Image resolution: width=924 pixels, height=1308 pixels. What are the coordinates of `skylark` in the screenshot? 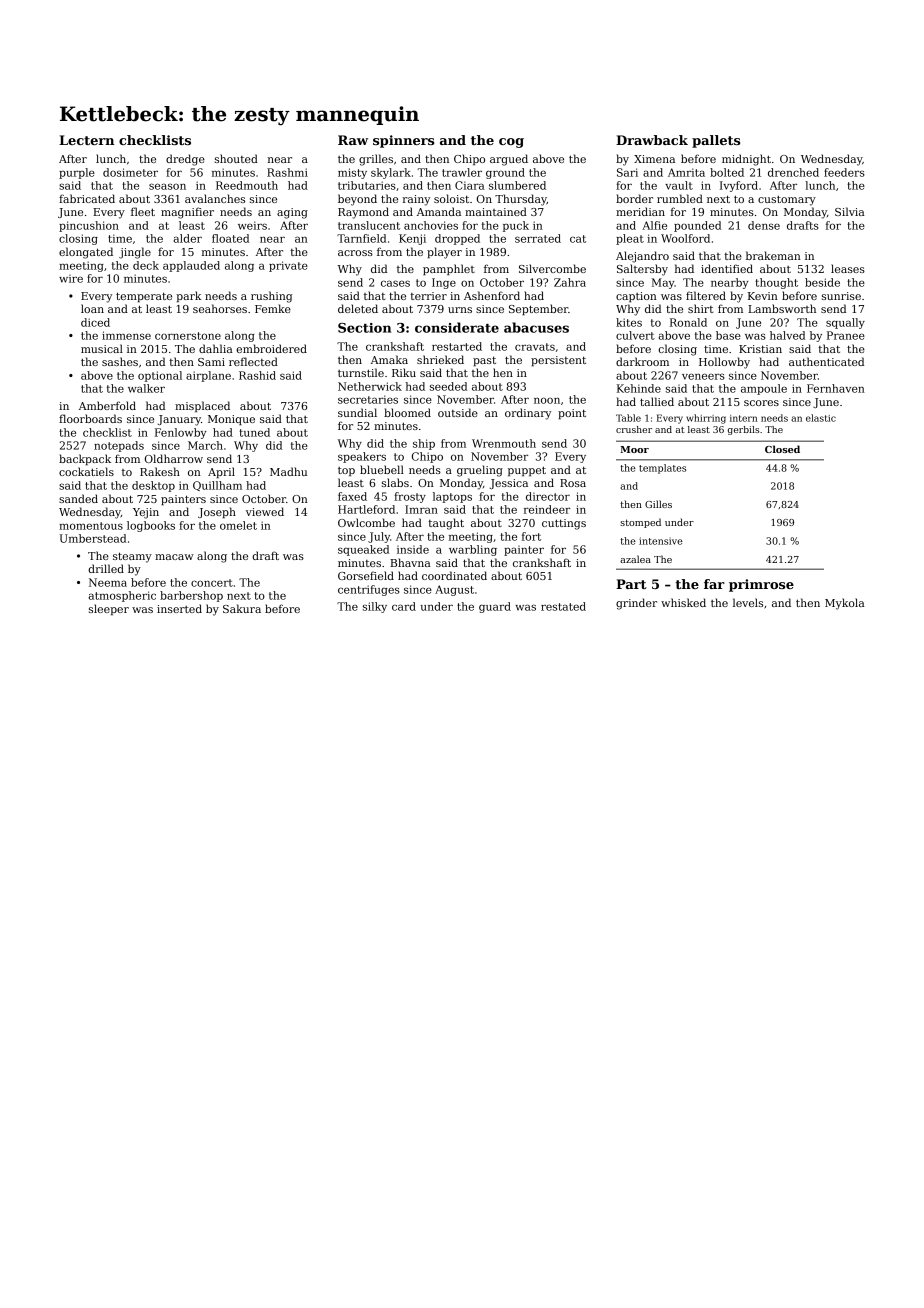 It's located at (391, 173).
